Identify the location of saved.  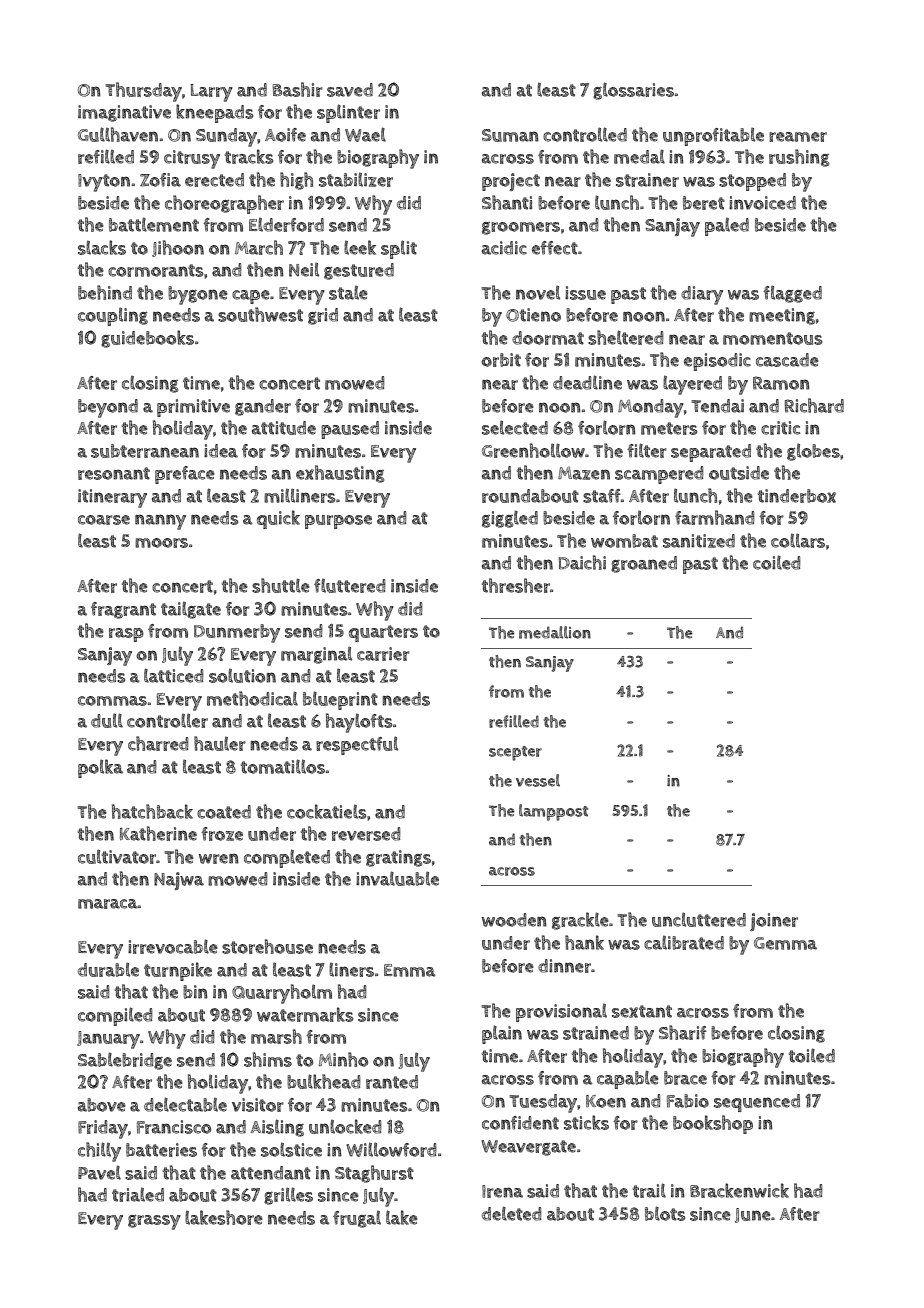
(350, 90).
